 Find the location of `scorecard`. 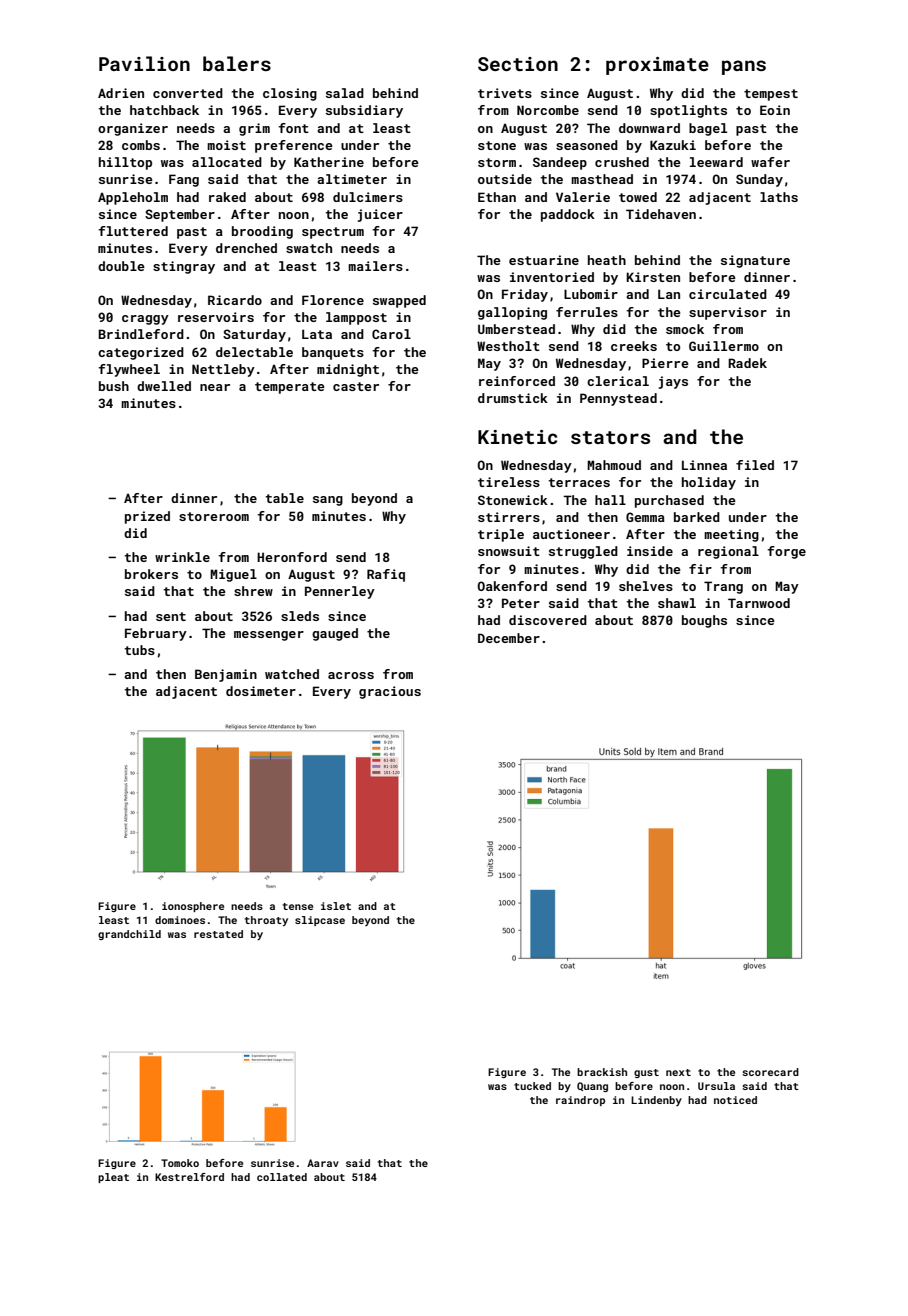

scorecard is located at coordinates (770, 1072).
